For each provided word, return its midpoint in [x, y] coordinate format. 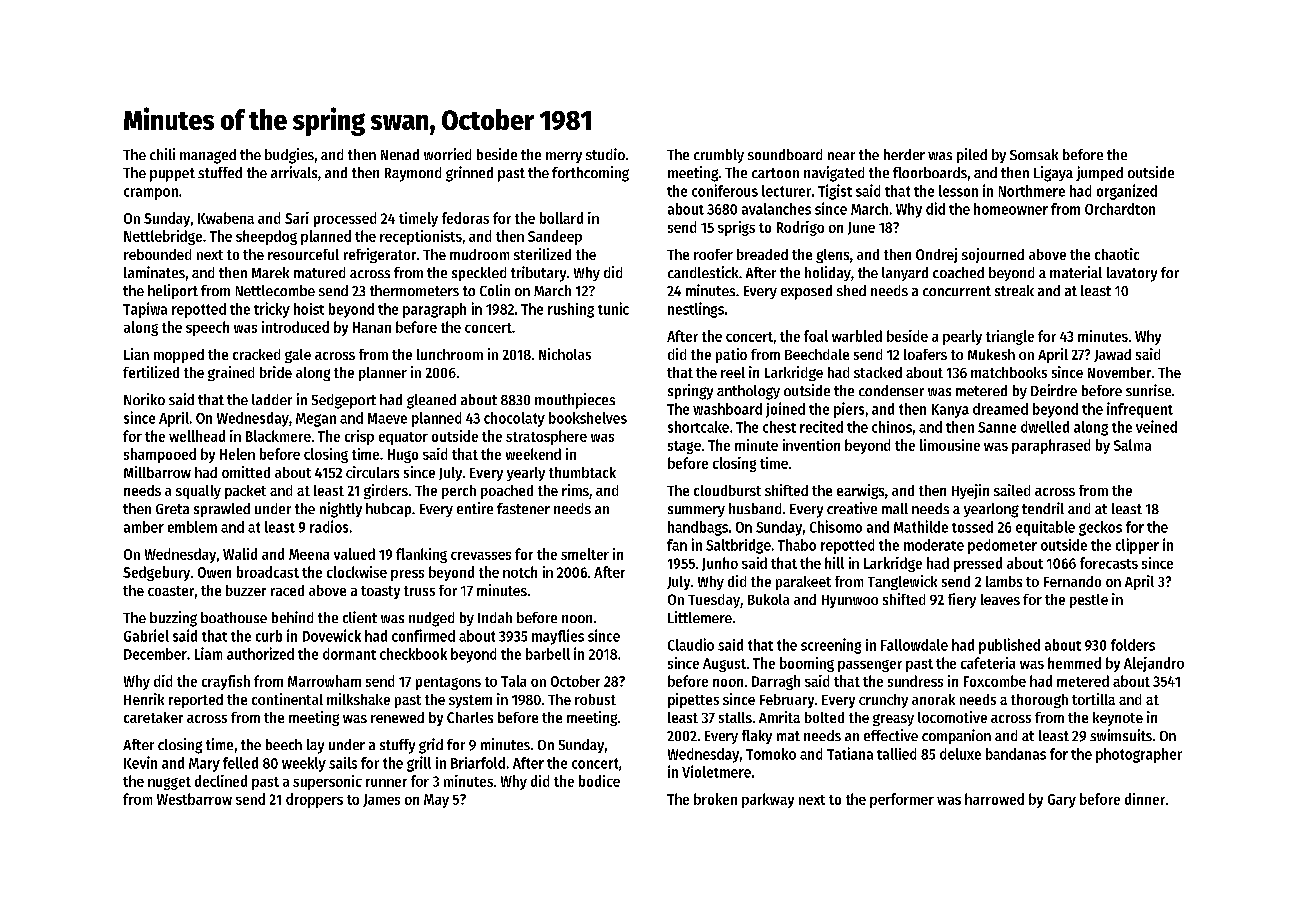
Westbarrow [194, 799]
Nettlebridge [163, 237]
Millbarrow [157, 472]
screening [831, 646]
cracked [256, 354]
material [1076, 272]
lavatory [1132, 274]
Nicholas [565, 354]
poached [507, 492]
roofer [713, 254]
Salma [1132, 445]
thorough [1039, 701]
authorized [260, 653]
